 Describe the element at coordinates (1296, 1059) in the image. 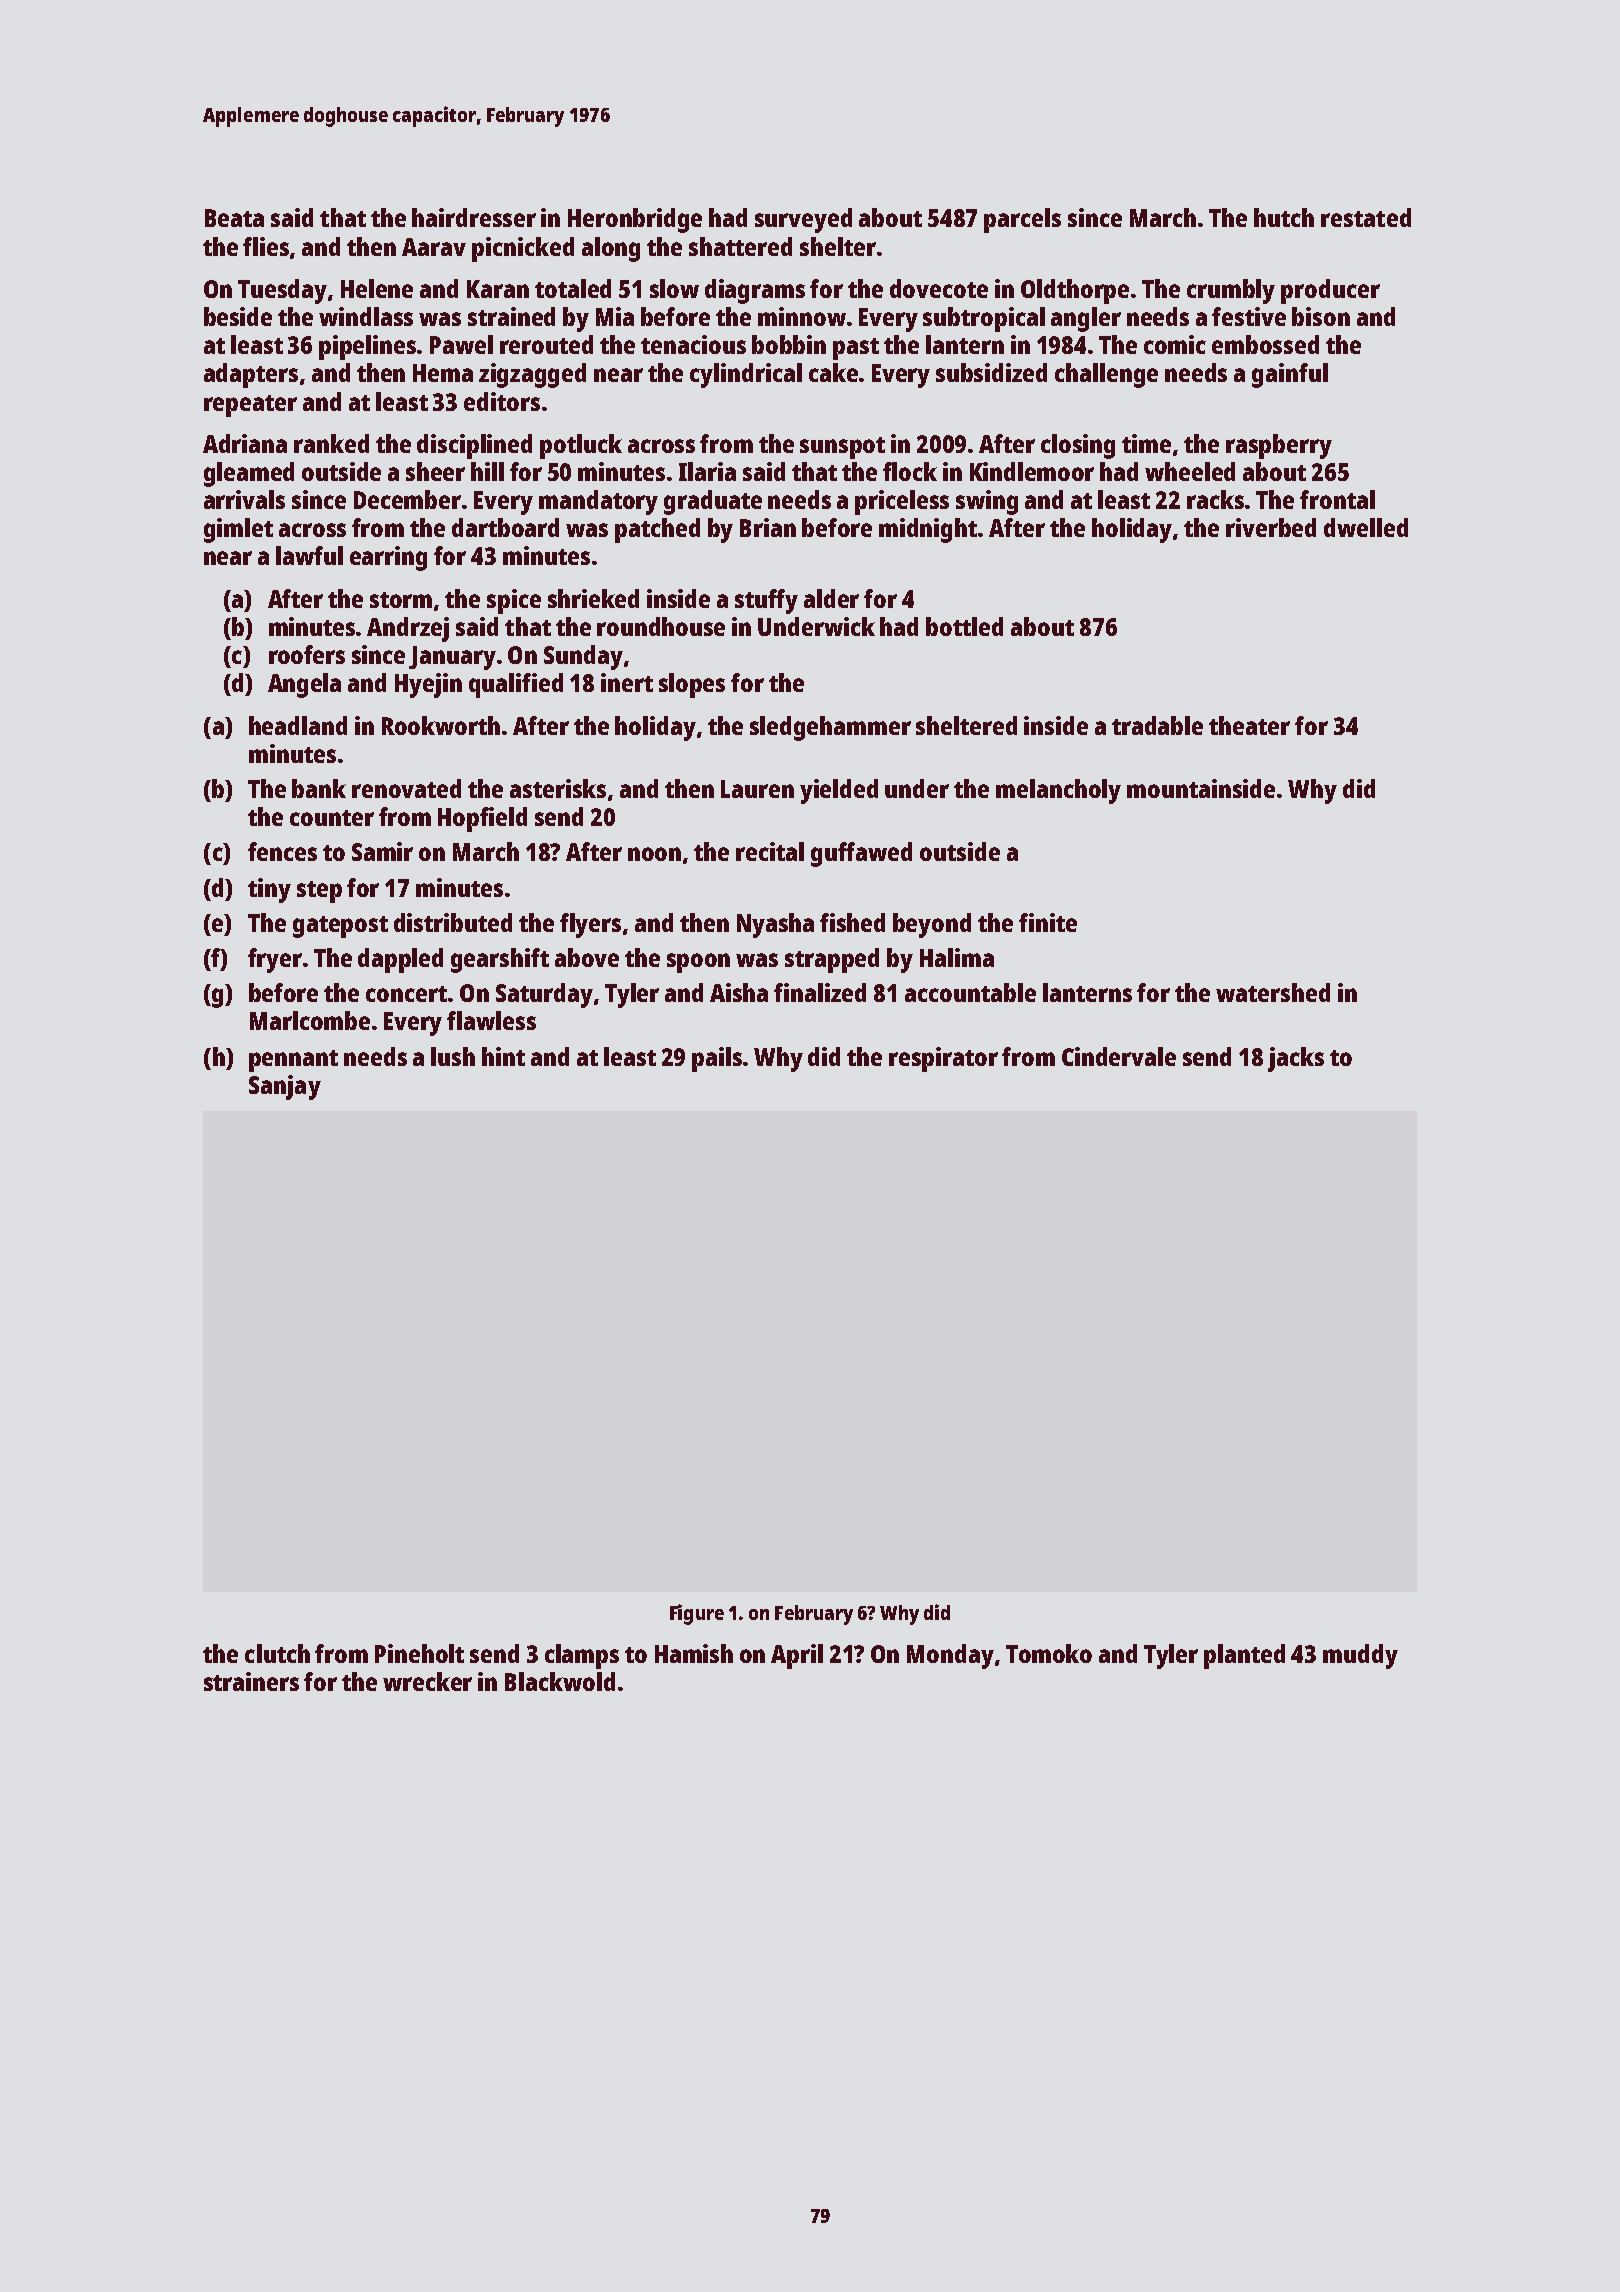

I see `jacks` at that location.
